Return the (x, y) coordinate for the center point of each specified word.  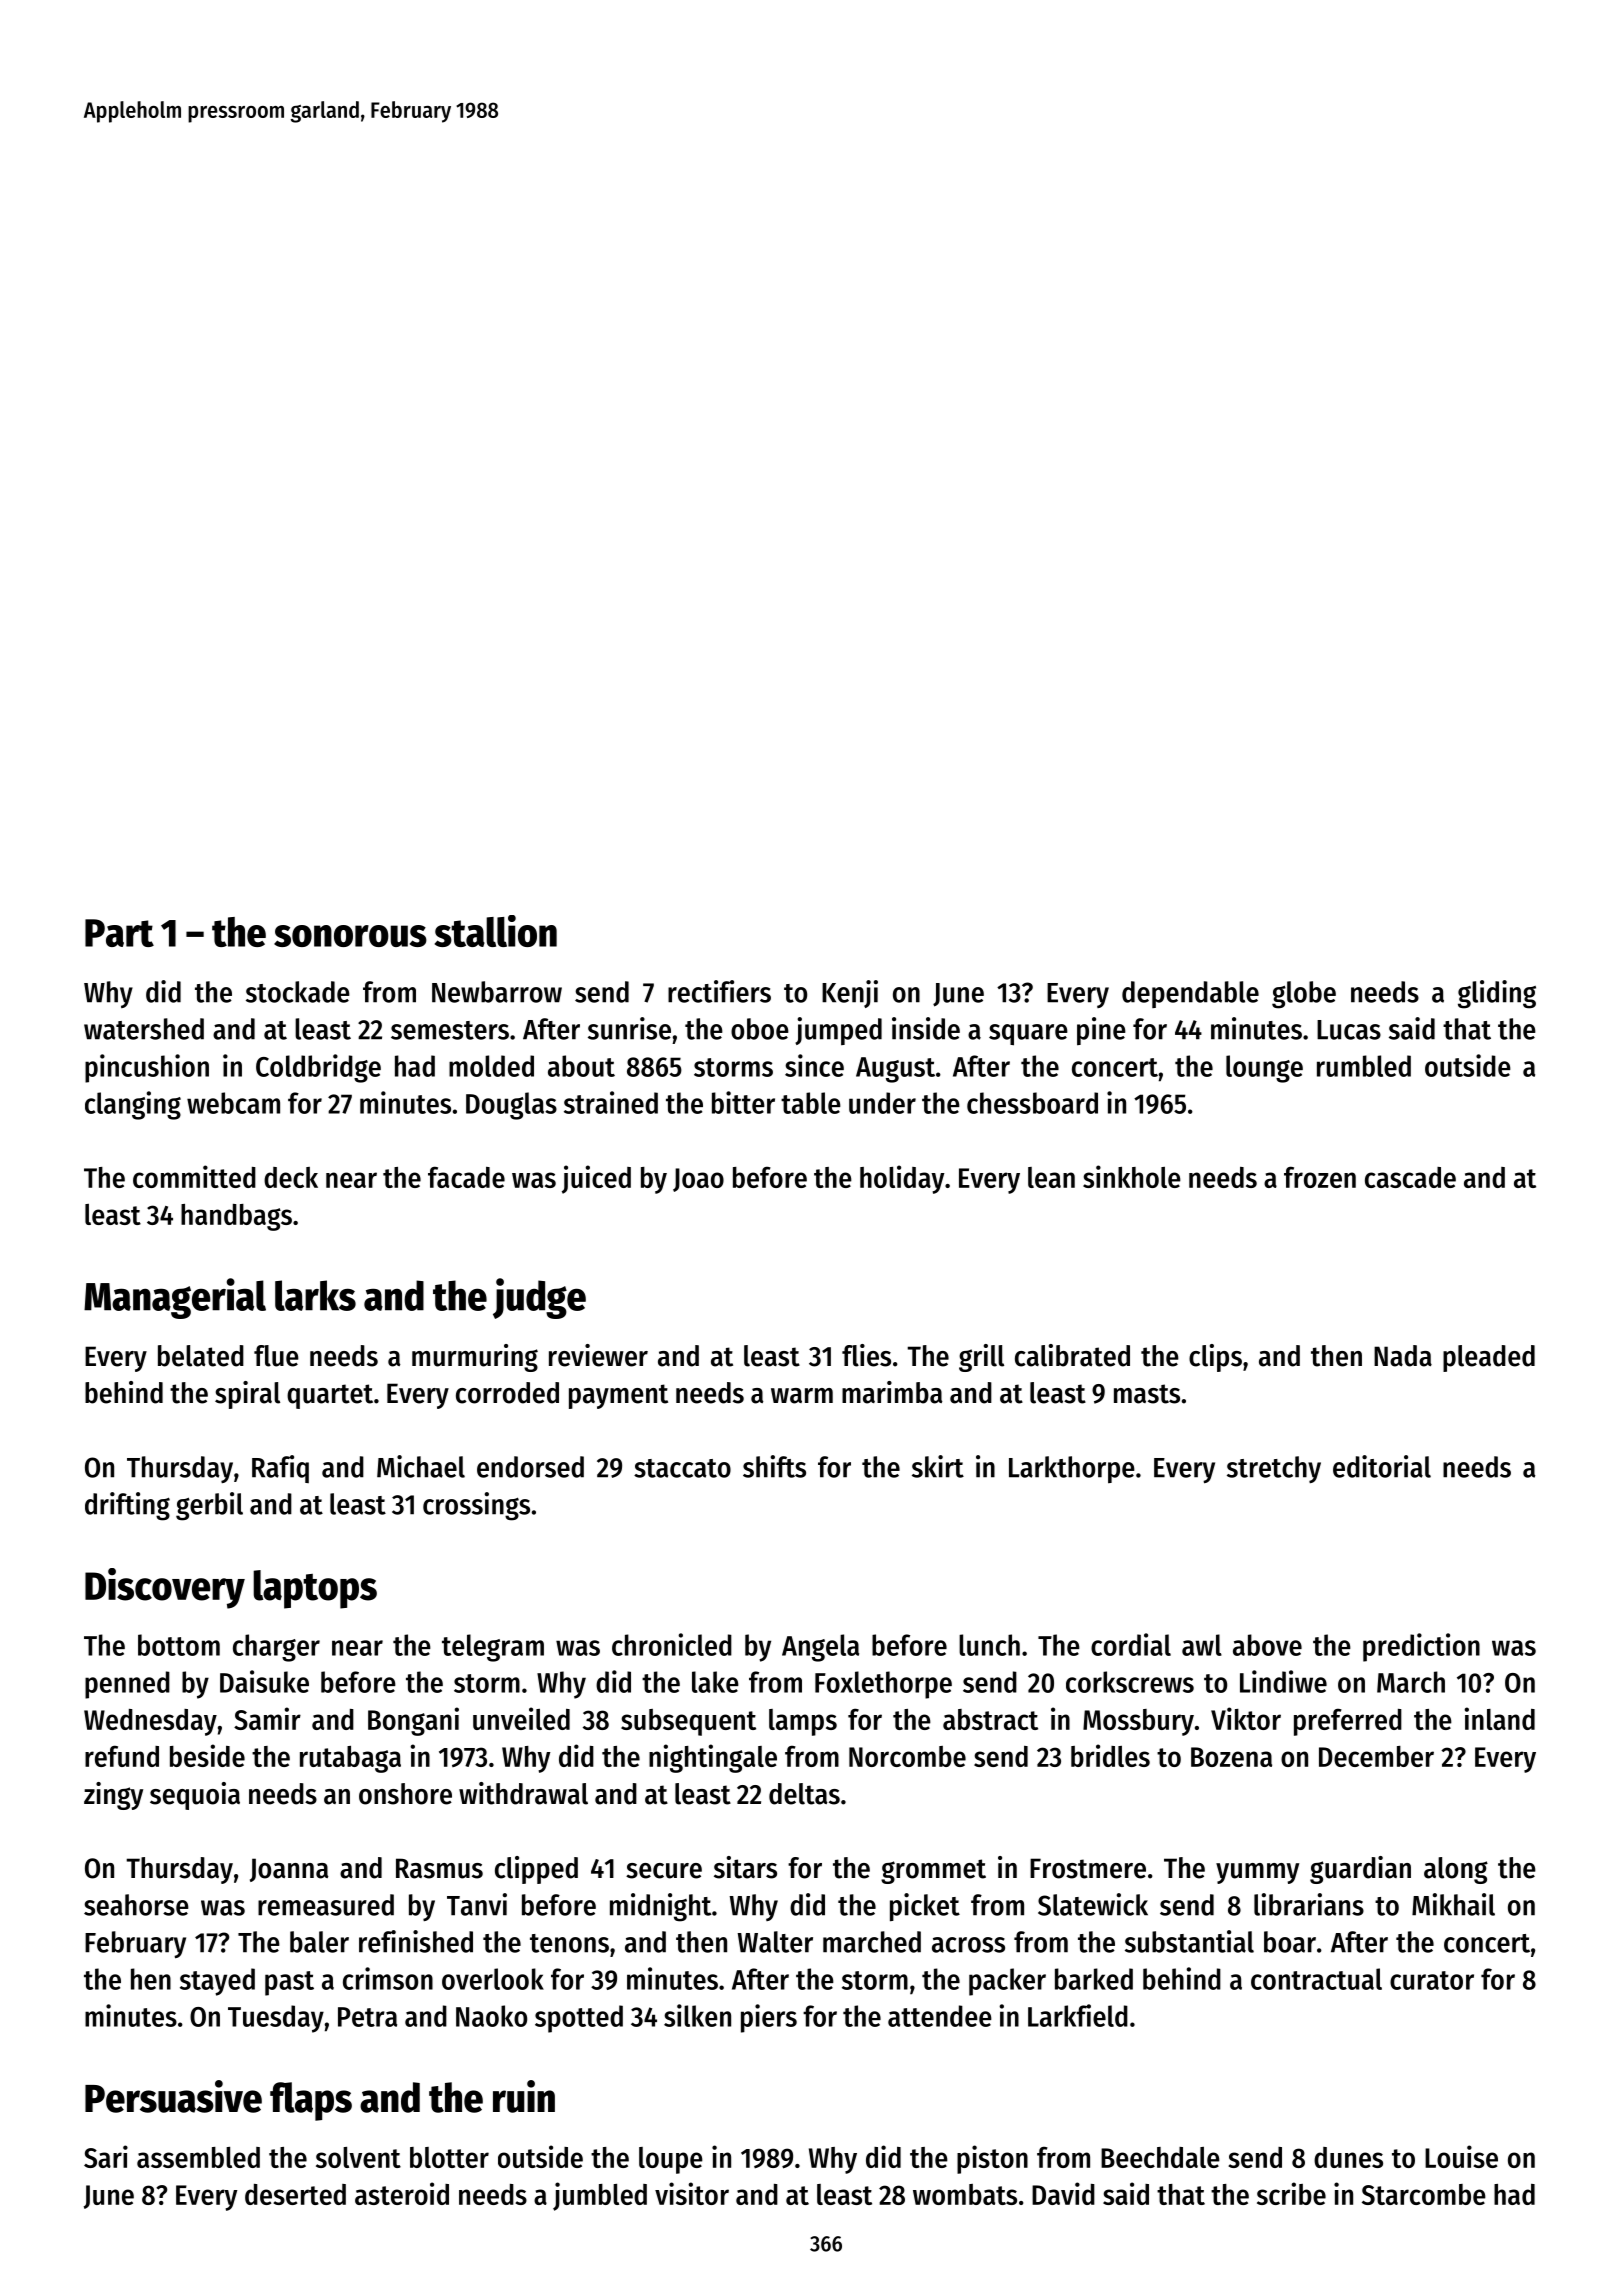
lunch (989, 1645)
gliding (1497, 994)
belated (201, 1356)
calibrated (1072, 1355)
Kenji (850, 994)
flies (866, 1355)
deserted (295, 2194)
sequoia (195, 1796)
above (1267, 1645)
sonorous (350, 936)
